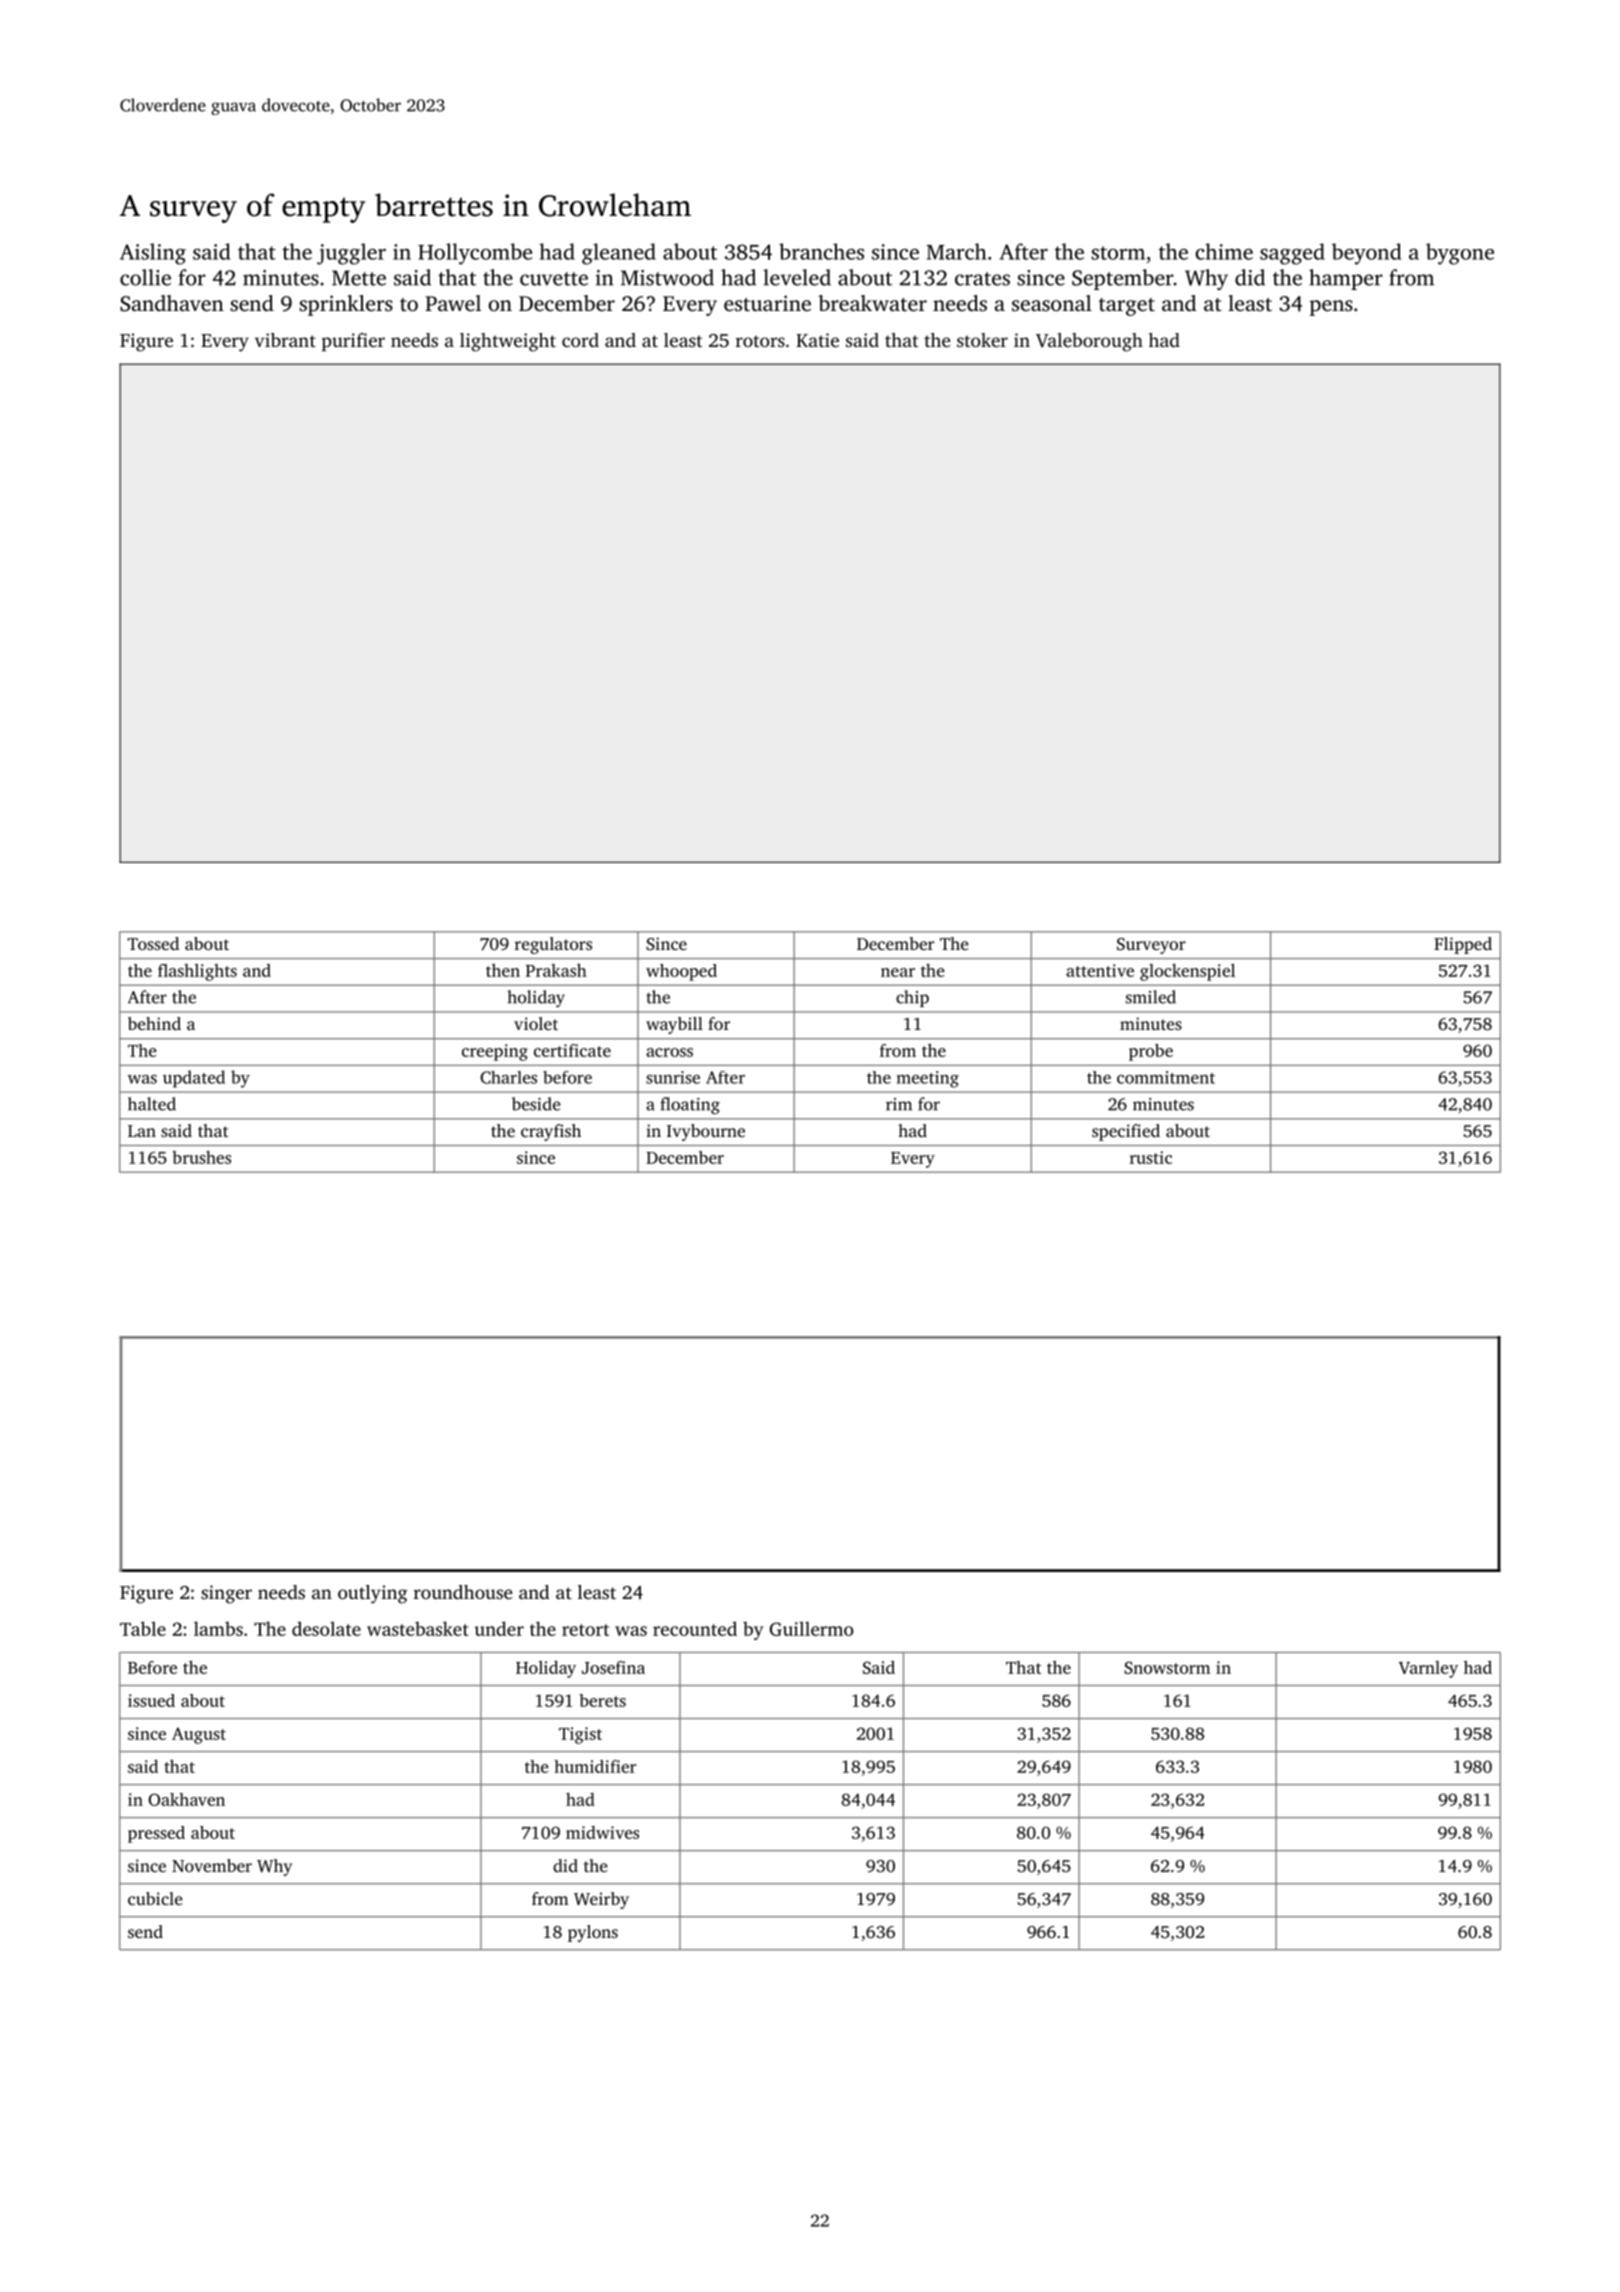  Describe the element at coordinates (1126, 1132) in the image. I see `specified` at that location.
